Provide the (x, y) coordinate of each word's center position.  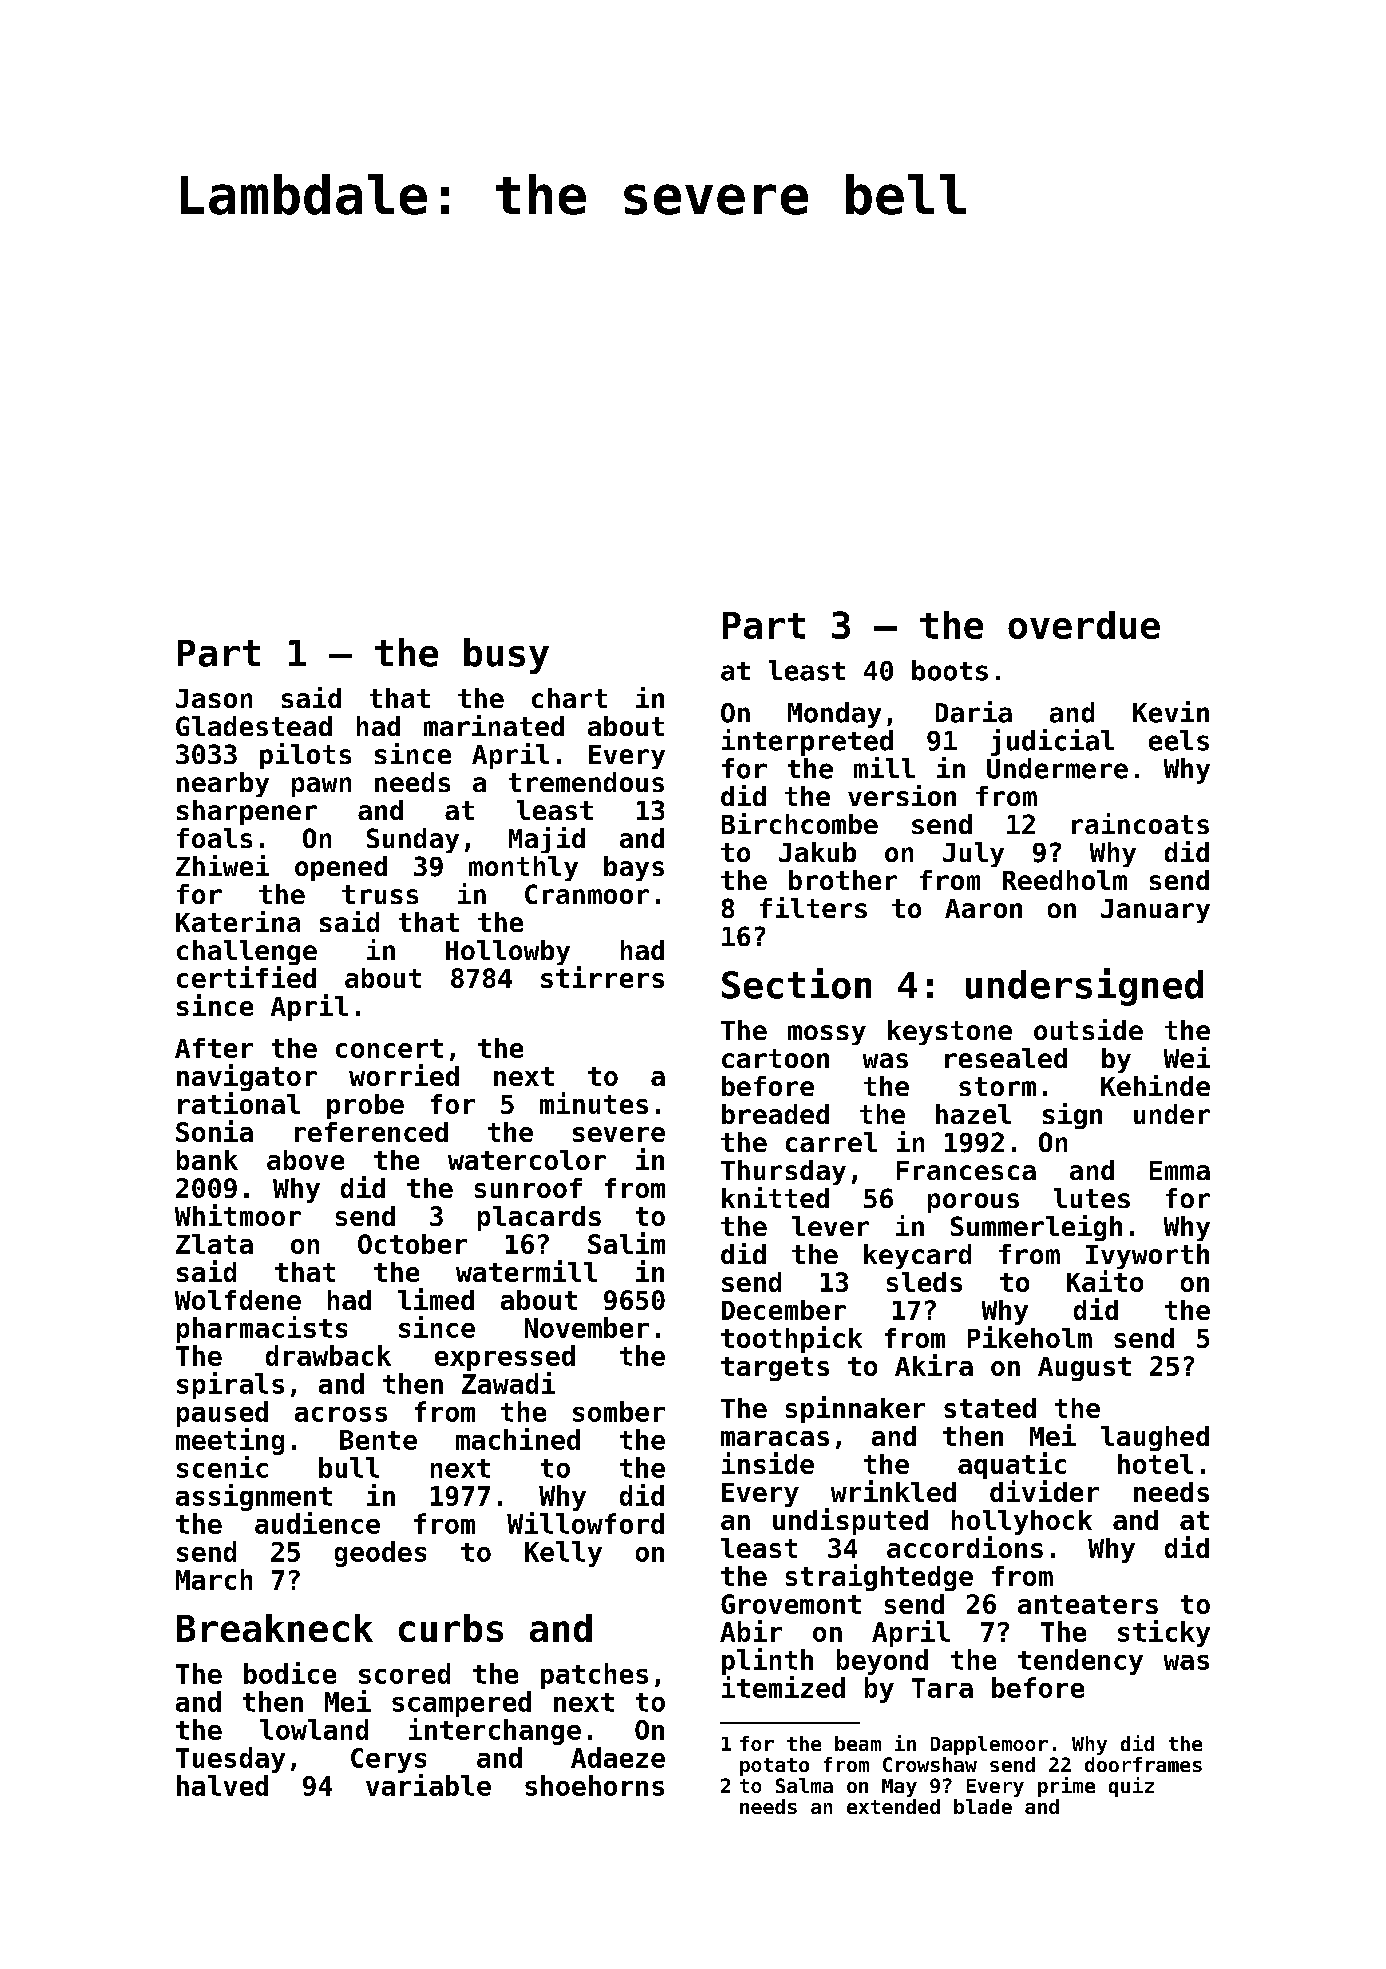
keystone (950, 1032)
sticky (1164, 1633)
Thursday (783, 1172)
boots (950, 670)
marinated (494, 725)
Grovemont (791, 1604)
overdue (1084, 625)
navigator (247, 1077)
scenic (222, 1467)
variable (428, 1785)
